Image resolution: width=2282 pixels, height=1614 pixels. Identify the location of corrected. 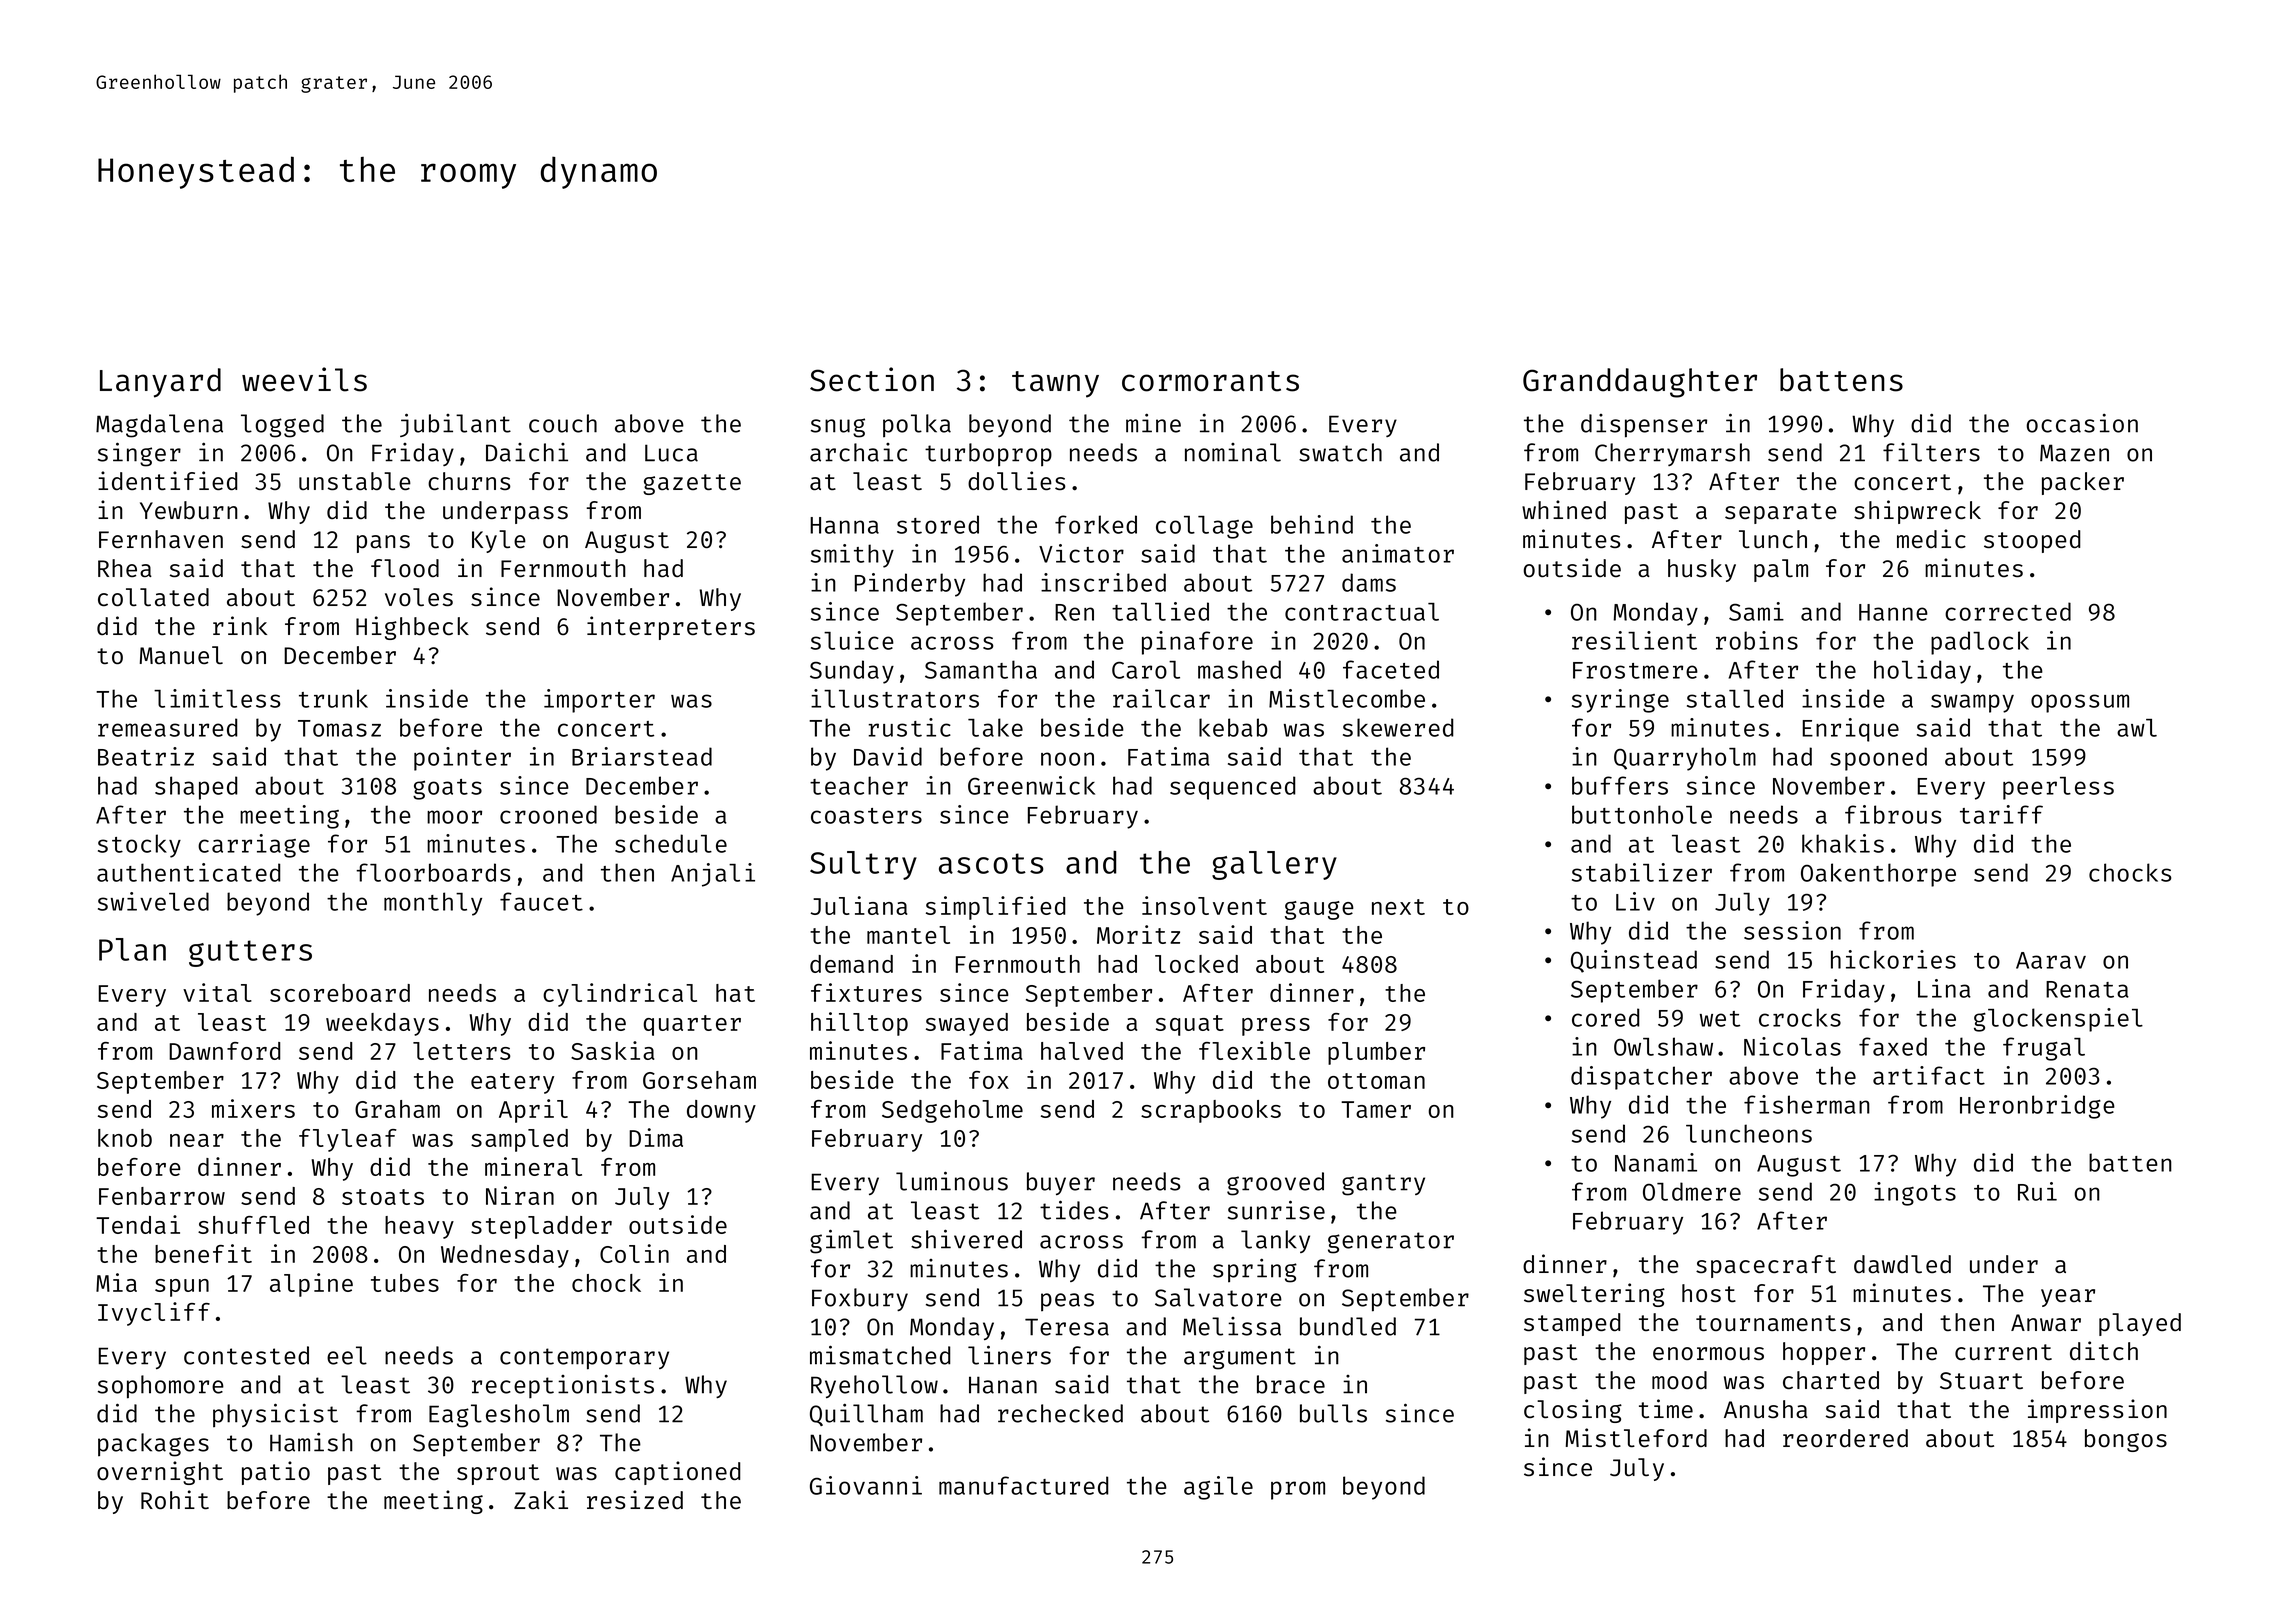
(2008, 611).
